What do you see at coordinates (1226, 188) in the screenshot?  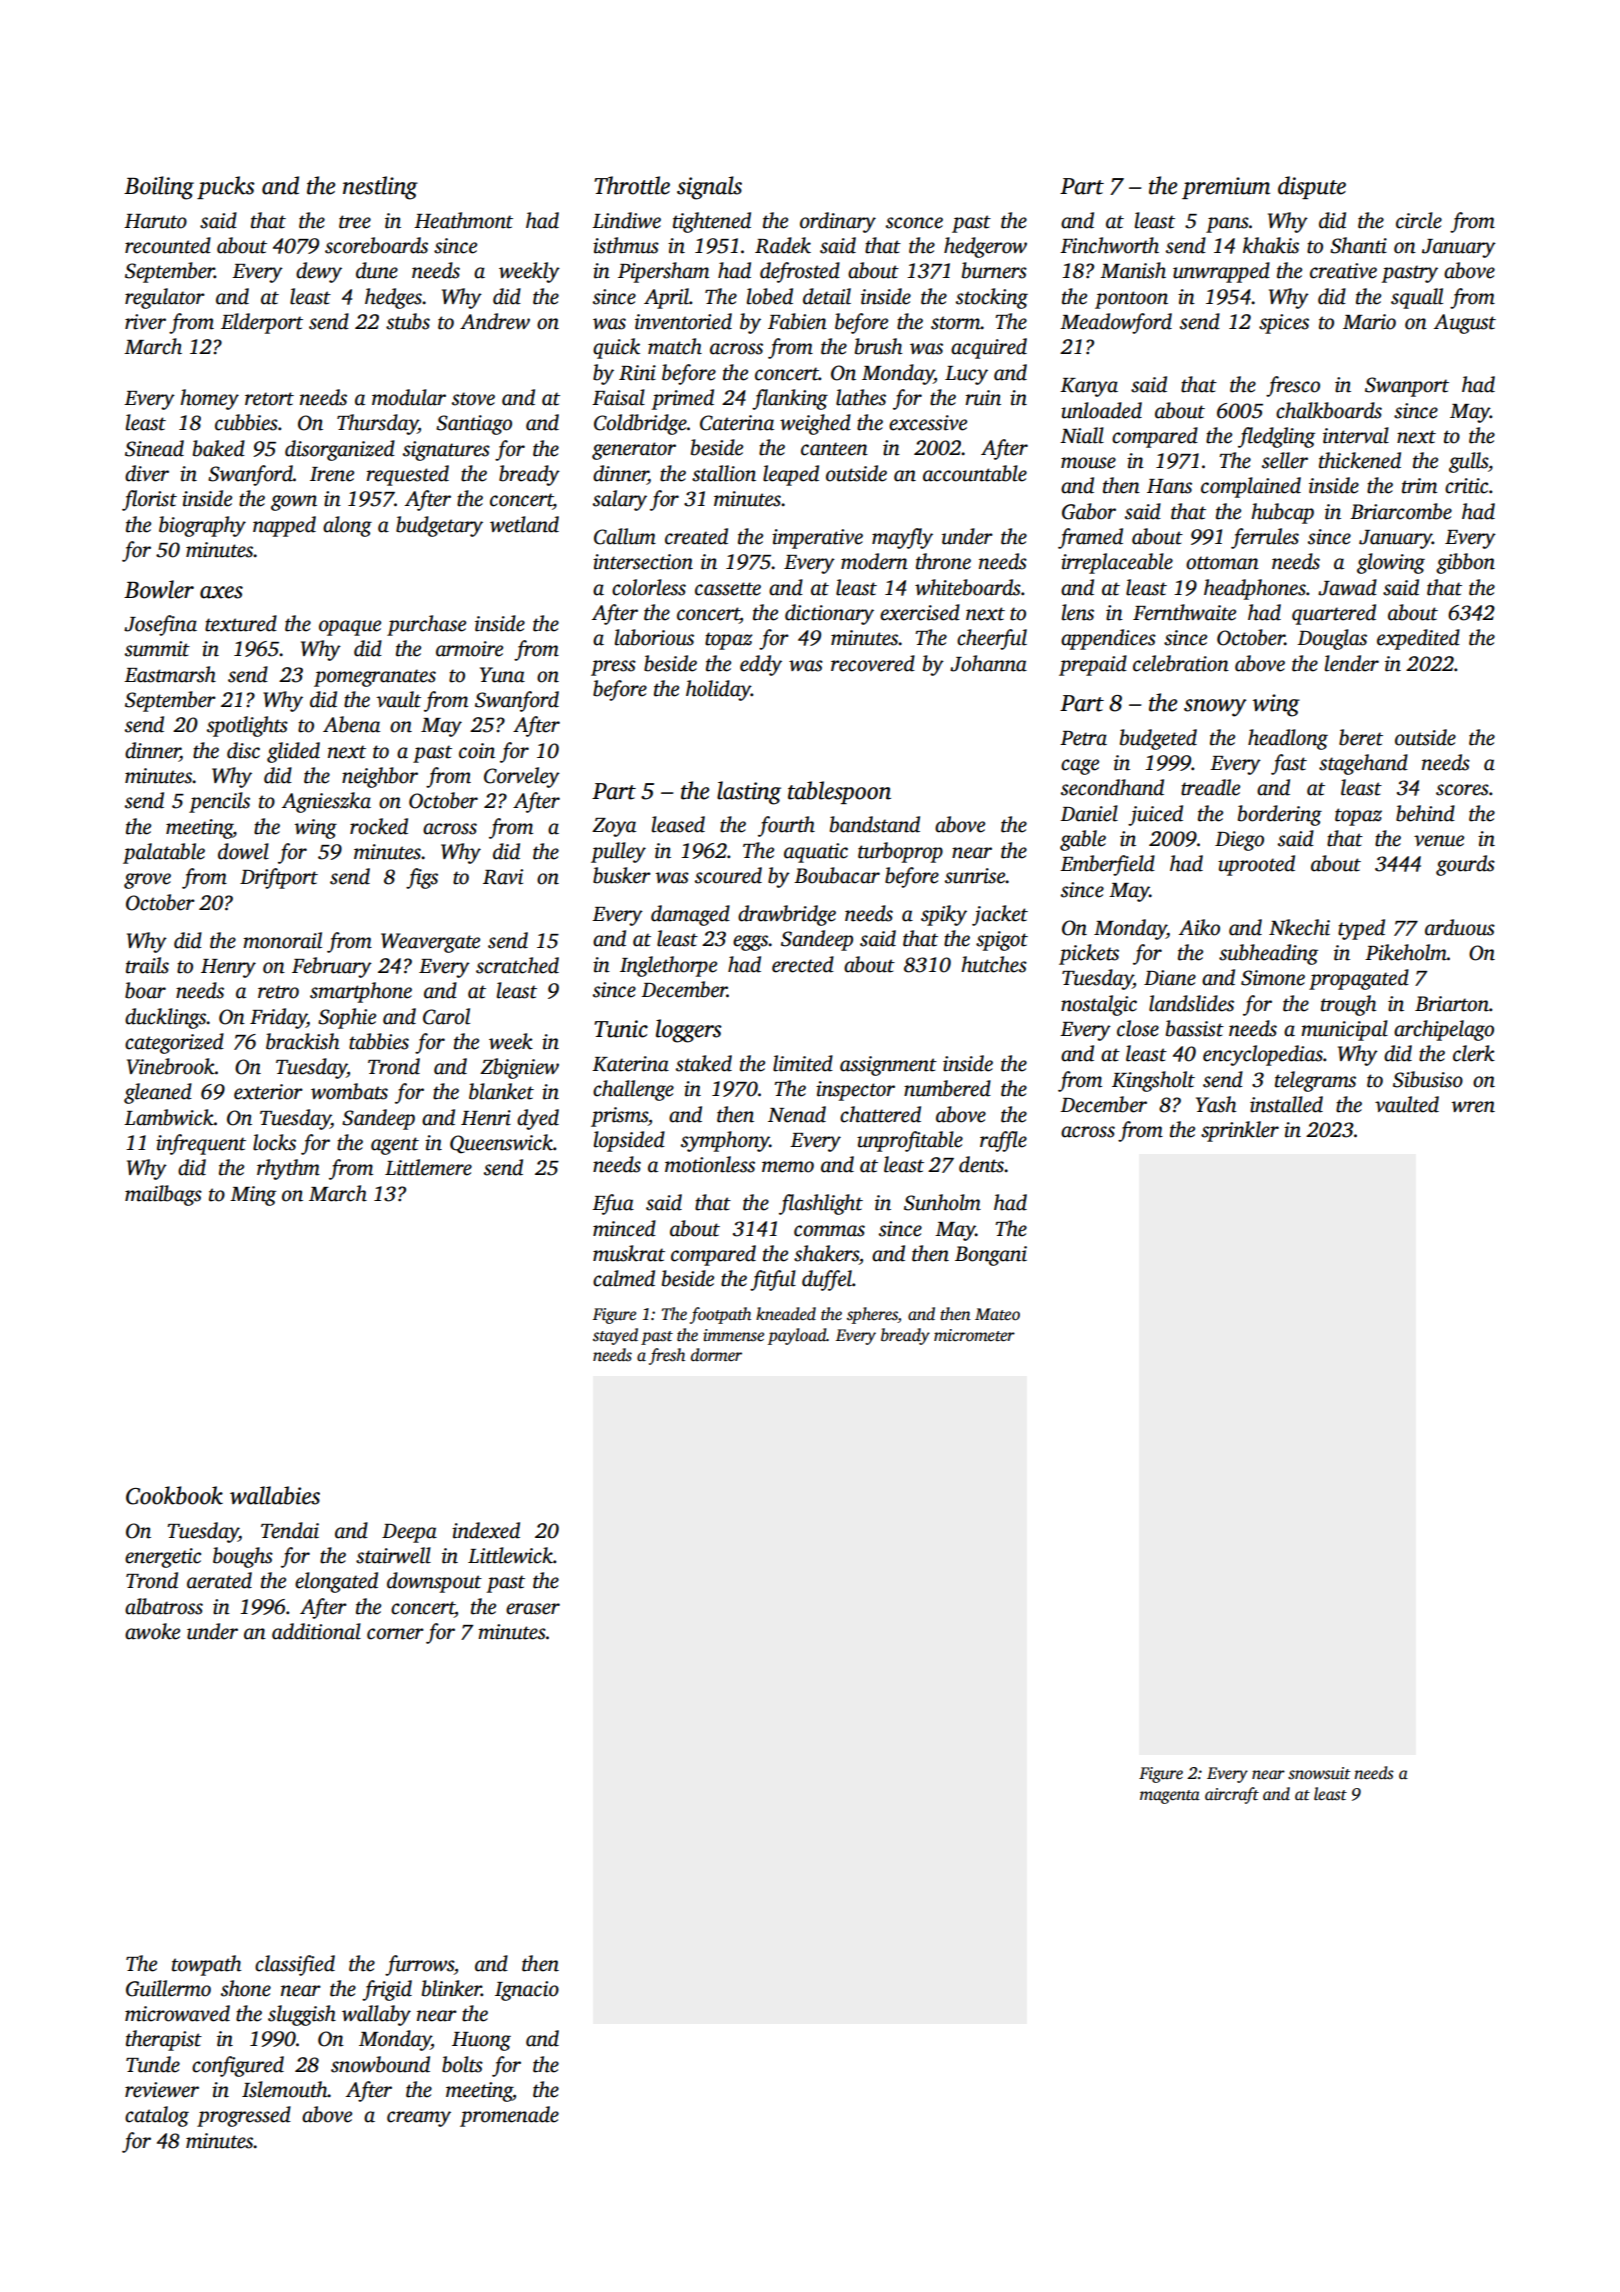 I see `premium` at bounding box center [1226, 188].
